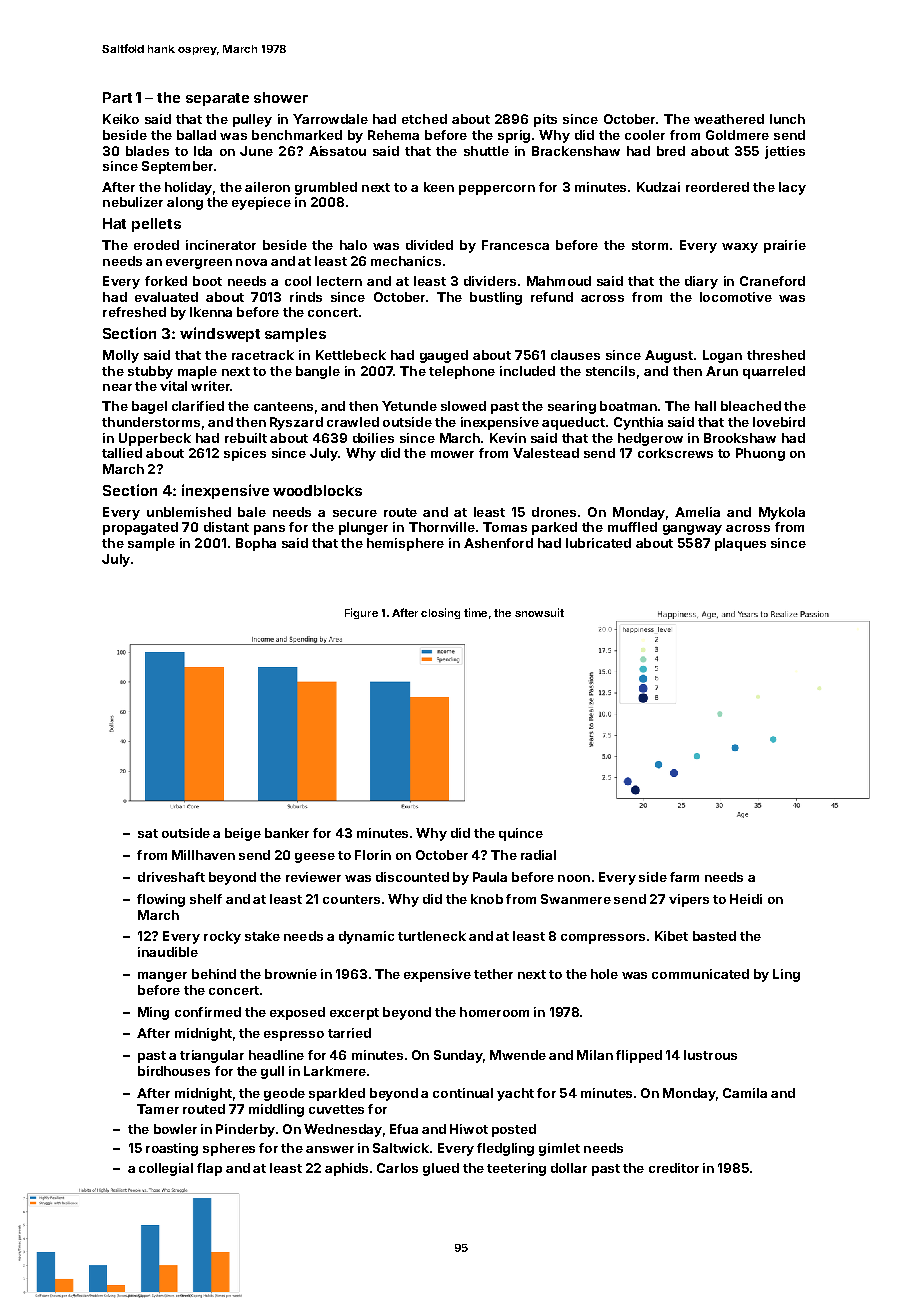  Describe the element at coordinates (158, 1109) in the image. I see `Tamer` at that location.
